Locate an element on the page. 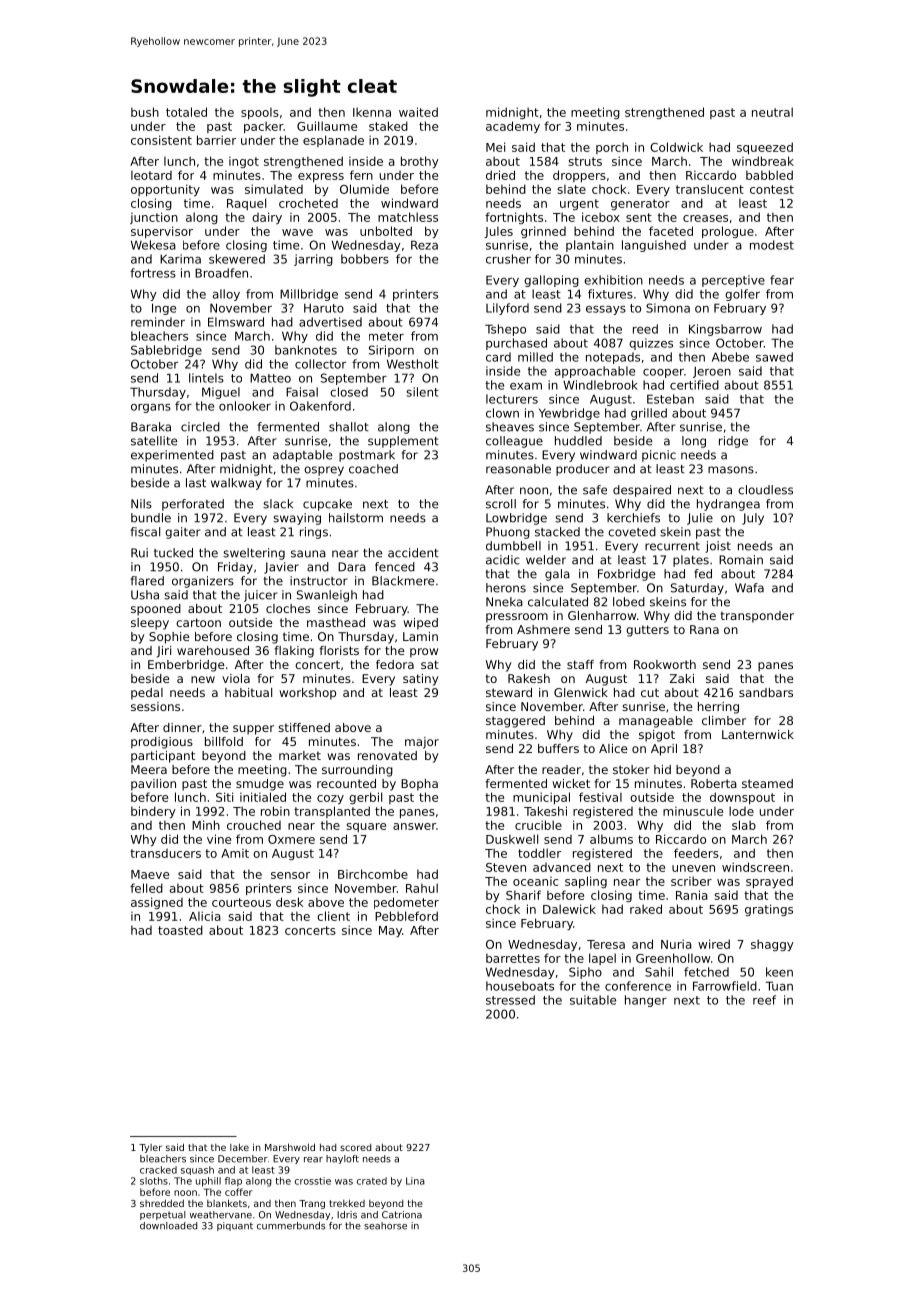 Image resolution: width=924 pixels, height=1314 pixels. Karima is located at coordinates (180, 259).
